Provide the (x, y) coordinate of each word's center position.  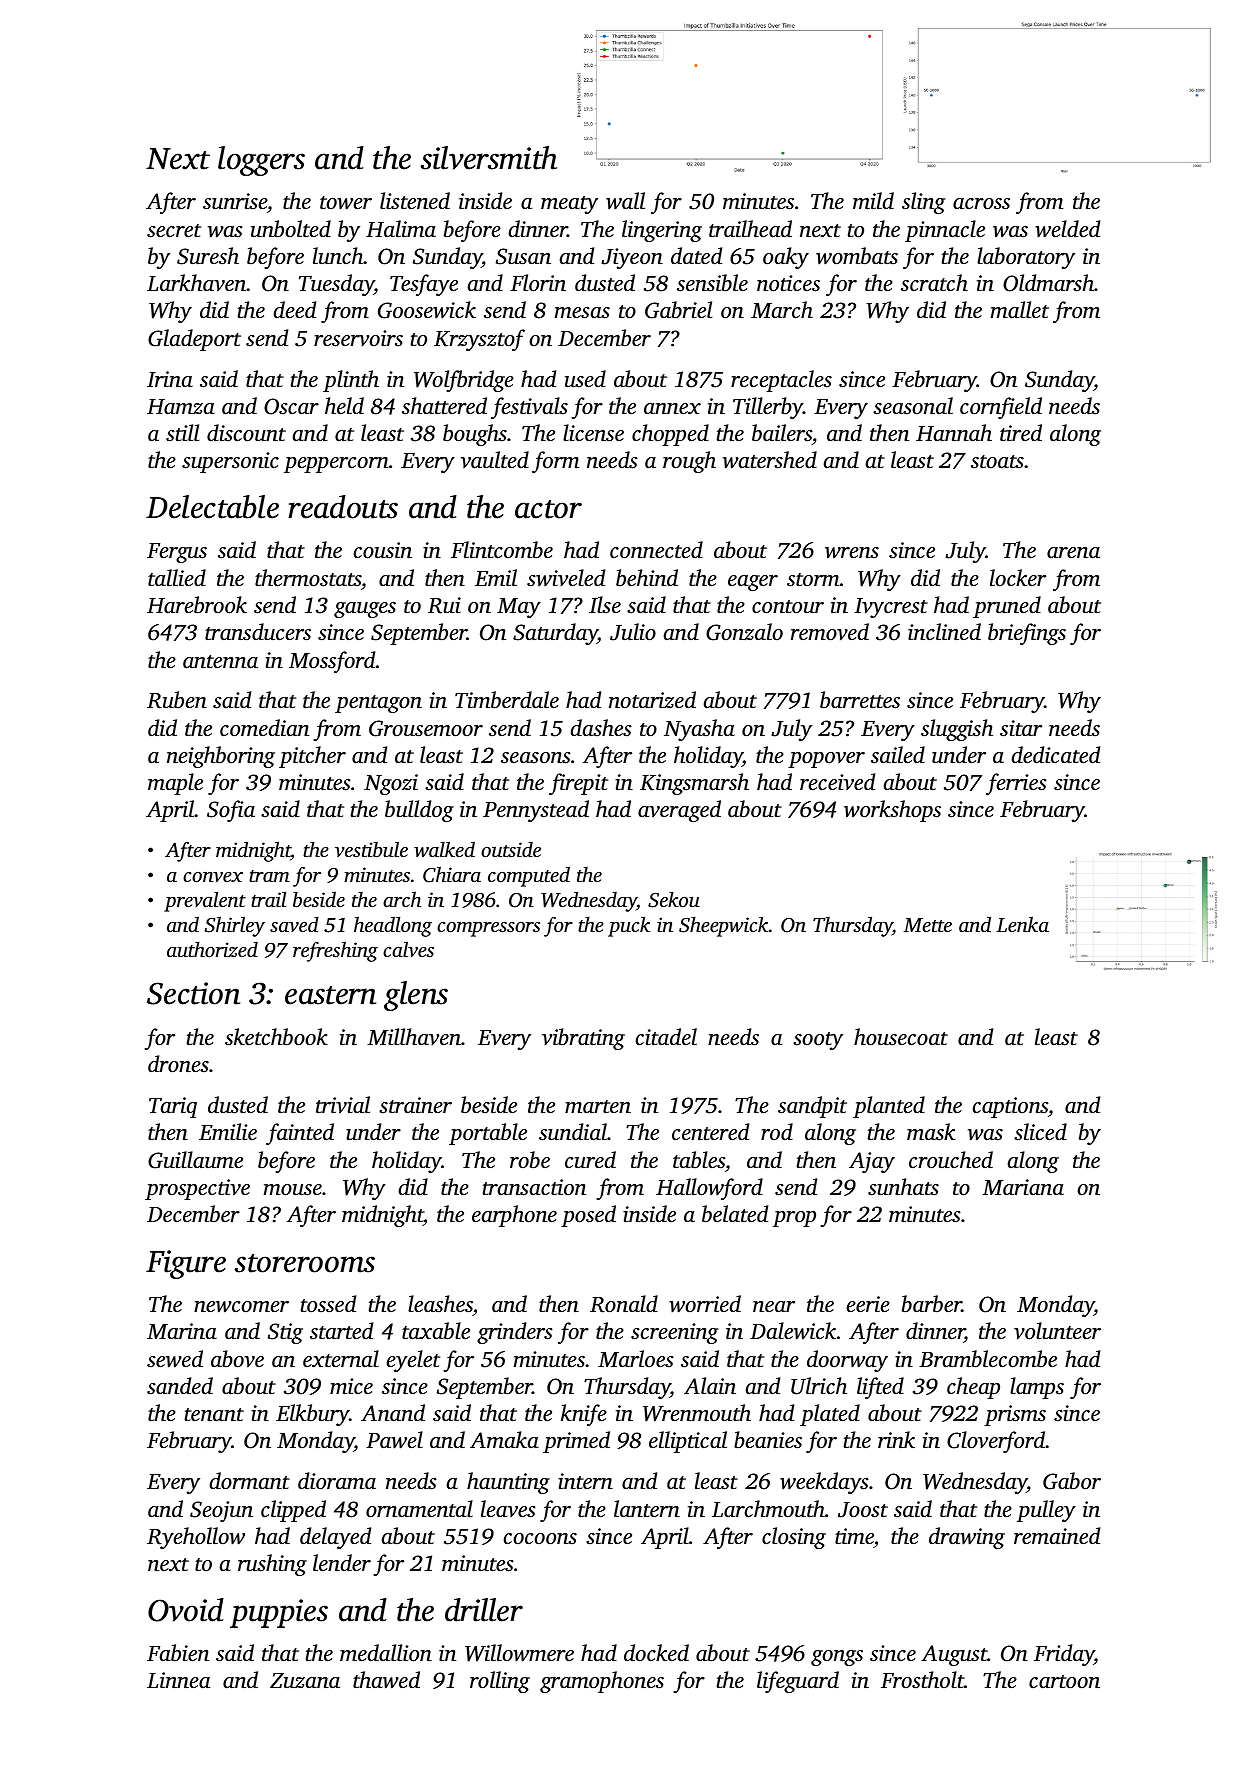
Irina (170, 379)
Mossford (332, 662)
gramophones (602, 1682)
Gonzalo (744, 632)
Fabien (178, 1653)
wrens (852, 553)
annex (672, 409)
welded (1067, 229)
